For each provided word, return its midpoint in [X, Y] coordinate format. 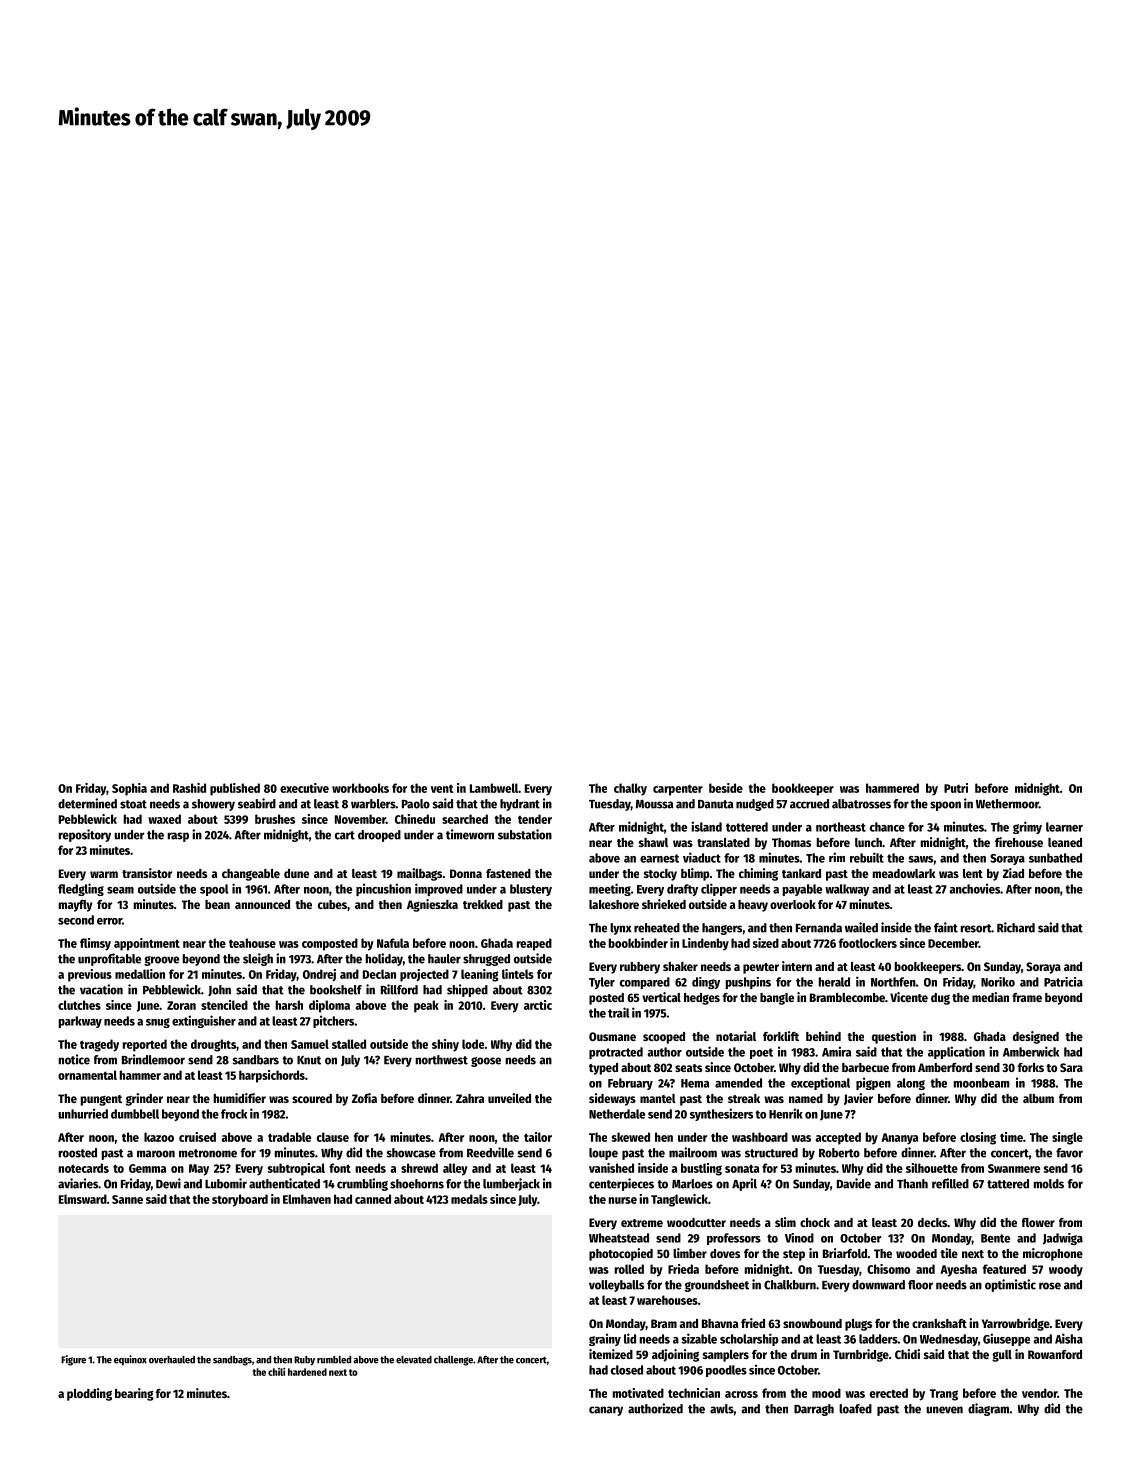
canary [606, 1411]
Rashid [189, 788]
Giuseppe [1006, 1339]
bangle [777, 999]
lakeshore [614, 904]
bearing [134, 1394]
